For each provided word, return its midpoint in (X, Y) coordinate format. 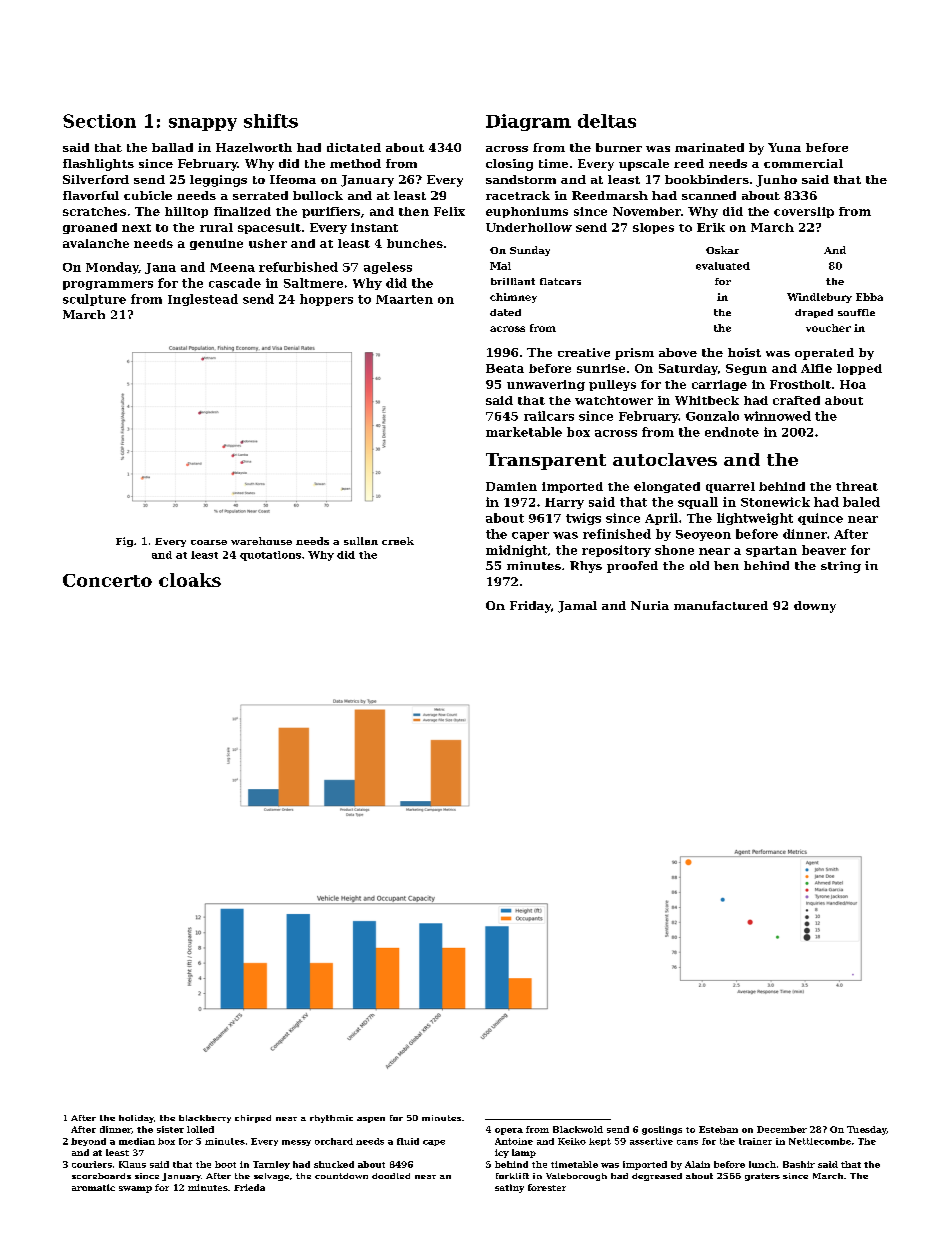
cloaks (190, 580)
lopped (859, 369)
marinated (709, 147)
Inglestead (203, 300)
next (136, 228)
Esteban (718, 1129)
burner (619, 147)
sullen (361, 541)
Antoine (514, 1141)
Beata (505, 368)
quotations (270, 556)
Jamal (577, 607)
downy (815, 607)
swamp (135, 1189)
